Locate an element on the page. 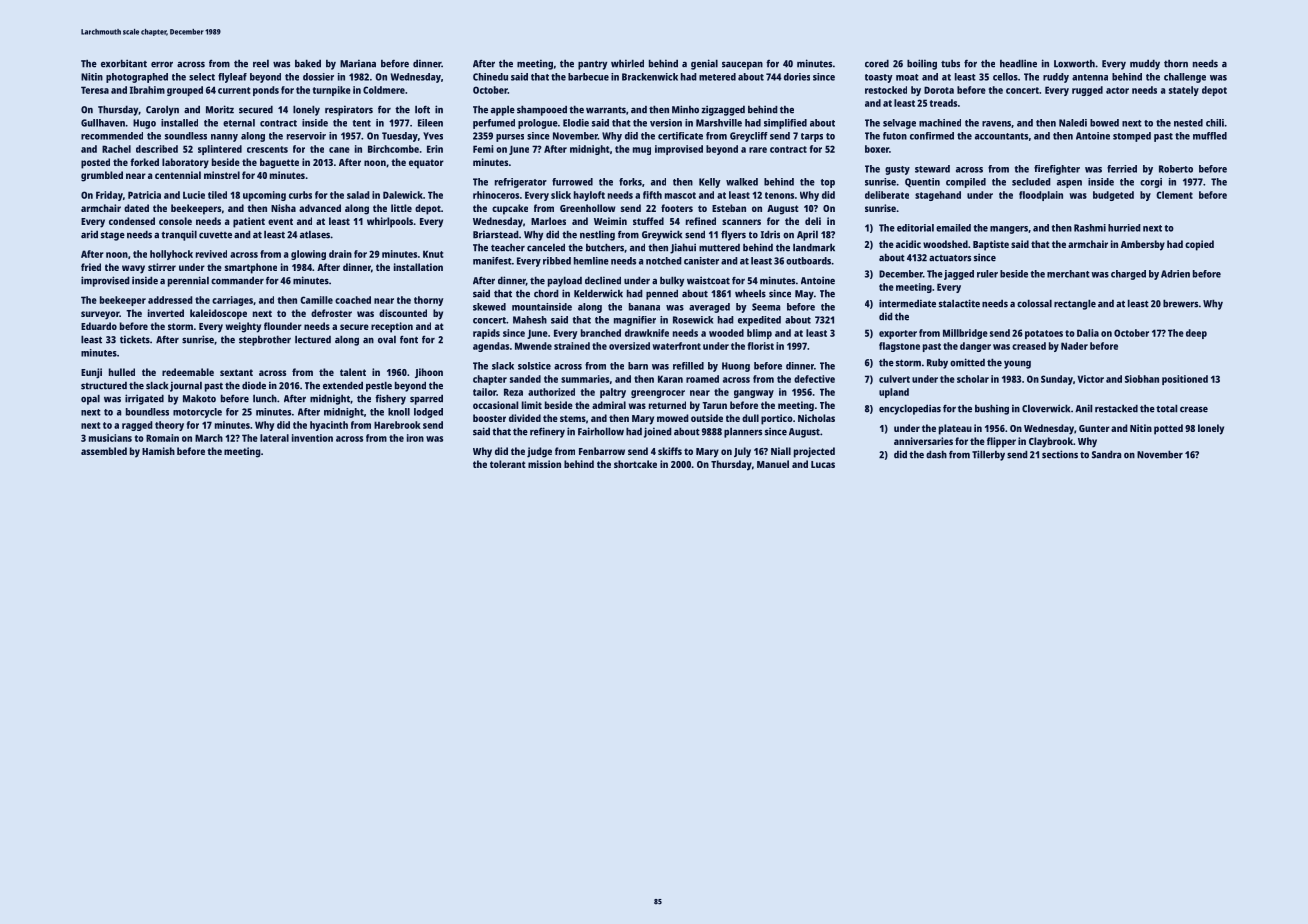 Image resolution: width=1308 pixels, height=924 pixels. stately is located at coordinates (1184, 91).
